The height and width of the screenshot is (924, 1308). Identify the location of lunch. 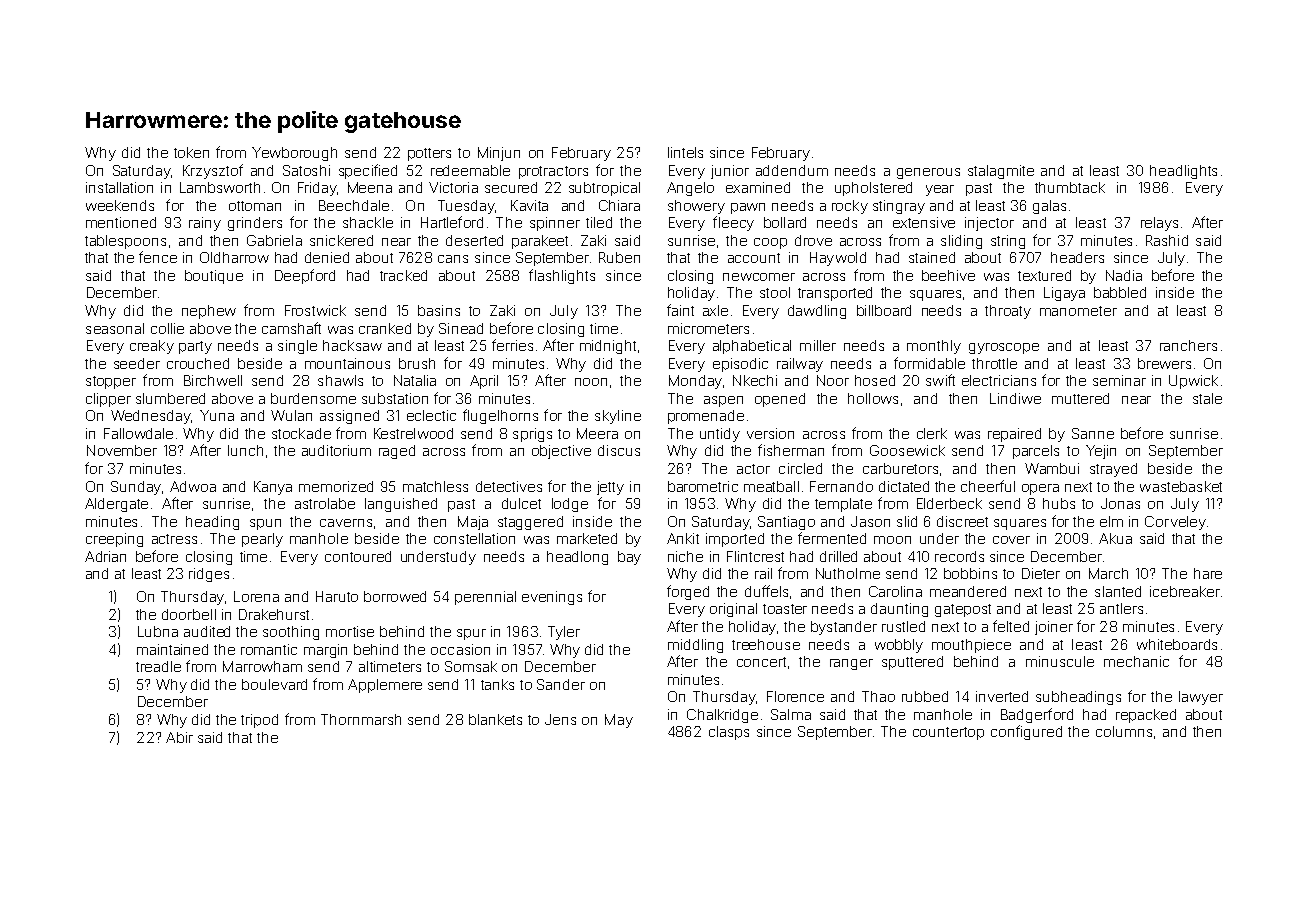
(245, 450).
